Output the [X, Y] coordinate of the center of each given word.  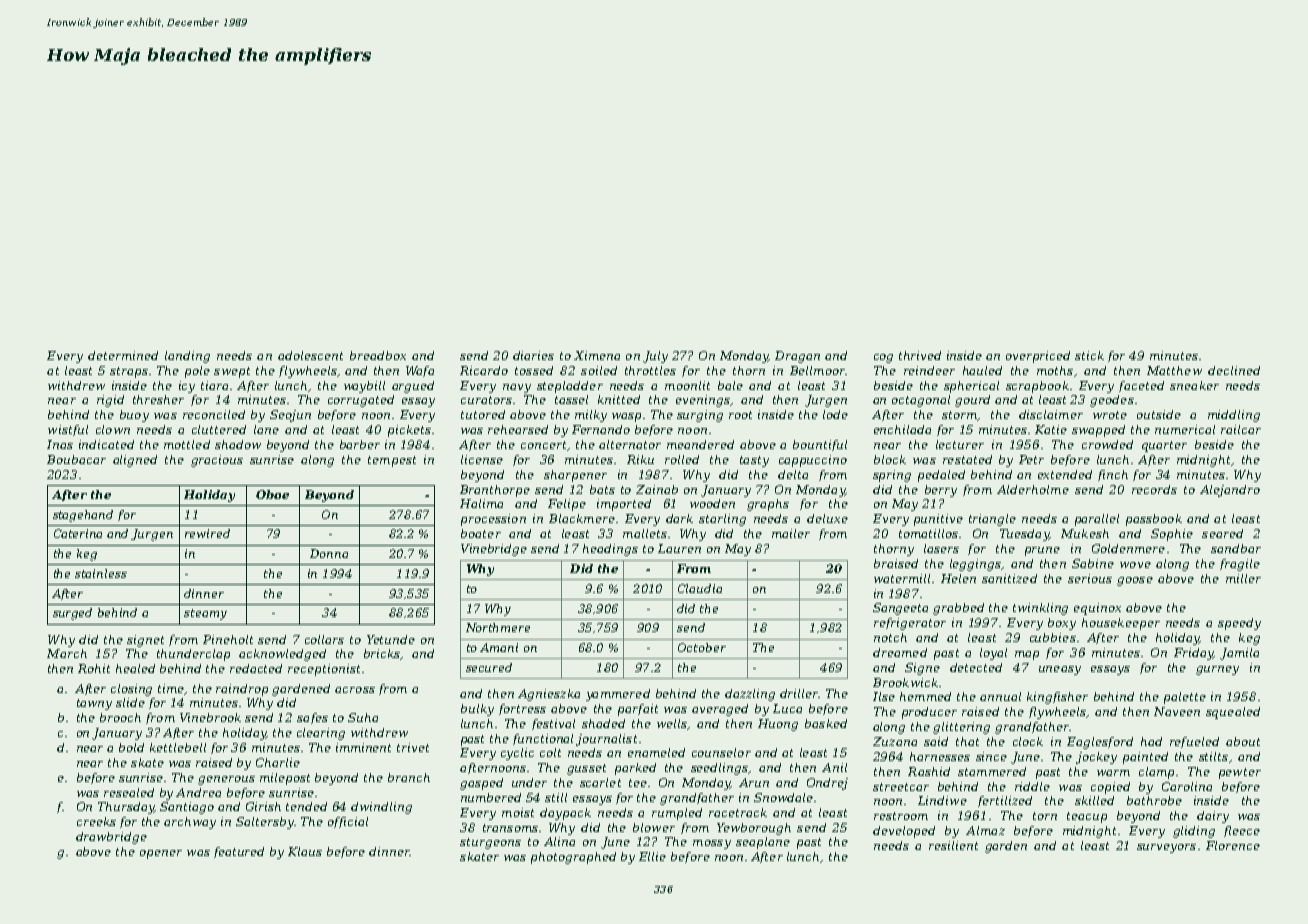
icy [187, 387]
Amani [499, 647]
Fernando [601, 429]
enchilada [902, 429]
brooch [120, 717]
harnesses [940, 756]
